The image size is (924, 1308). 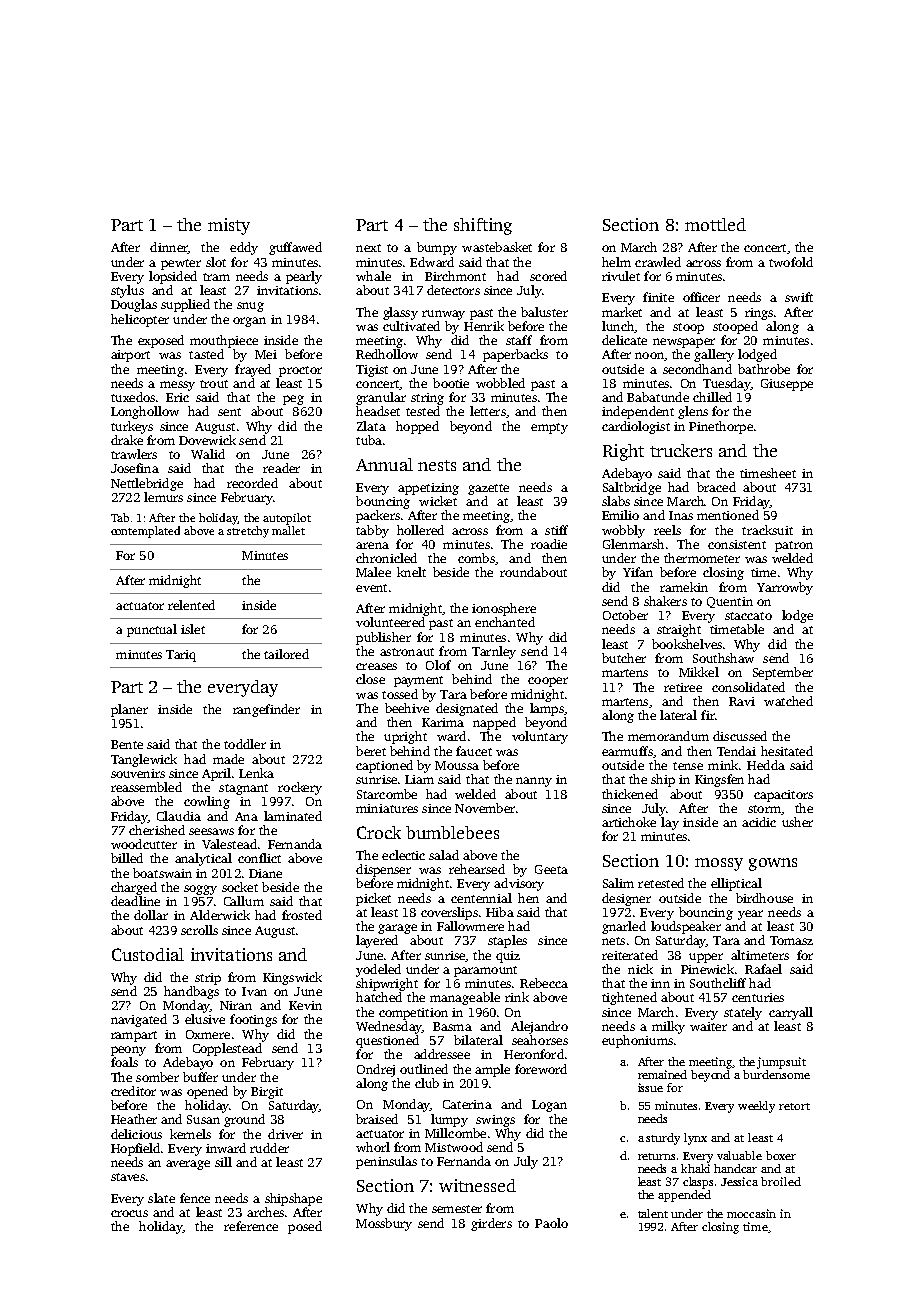 What do you see at coordinates (134, 888) in the screenshot?
I see `charged` at bounding box center [134, 888].
